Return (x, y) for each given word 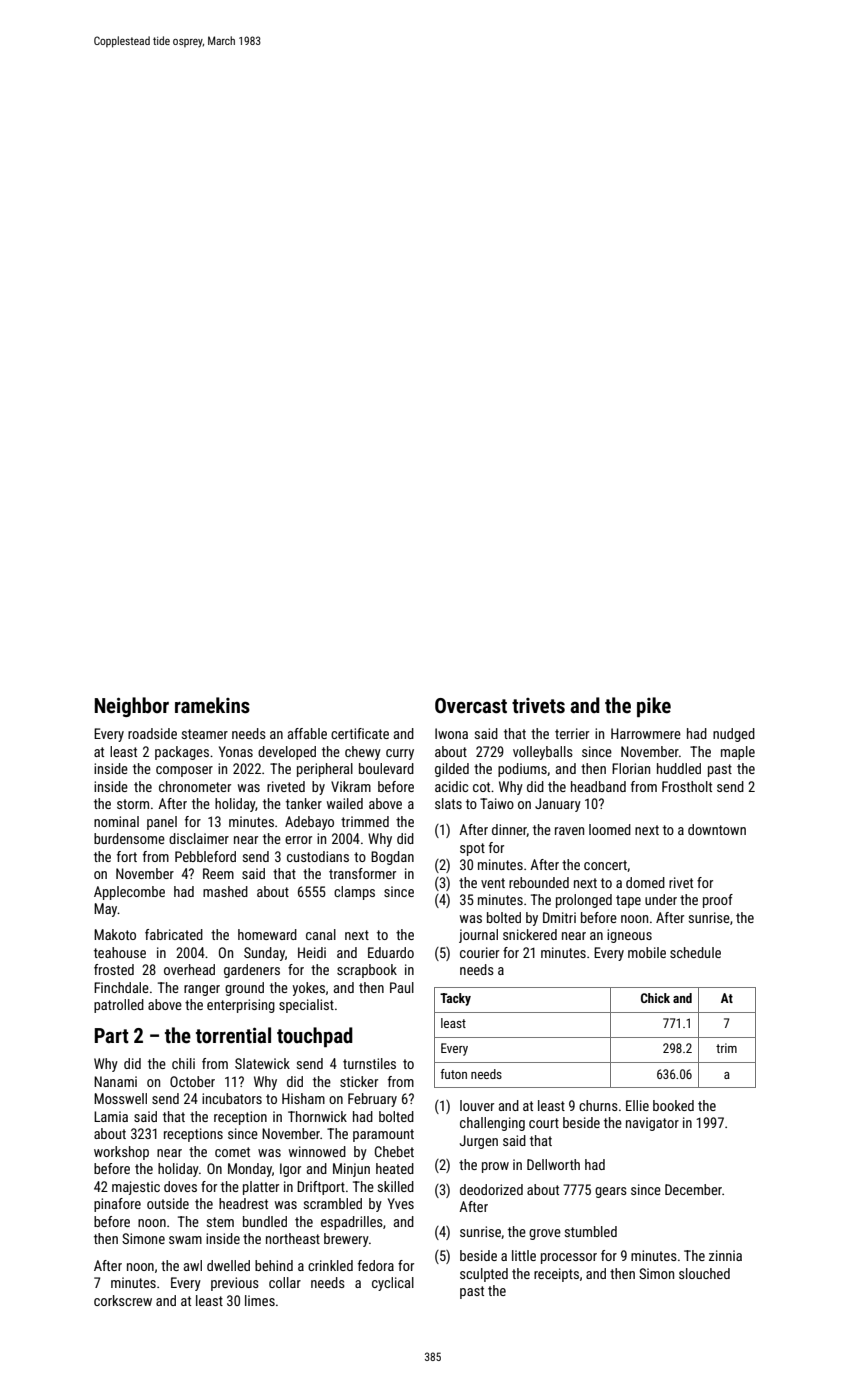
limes (260, 1300)
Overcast (471, 706)
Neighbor (132, 707)
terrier (572, 733)
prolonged (584, 901)
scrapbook (367, 971)
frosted (114, 969)
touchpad (315, 1037)
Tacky (455, 999)
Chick (655, 998)
